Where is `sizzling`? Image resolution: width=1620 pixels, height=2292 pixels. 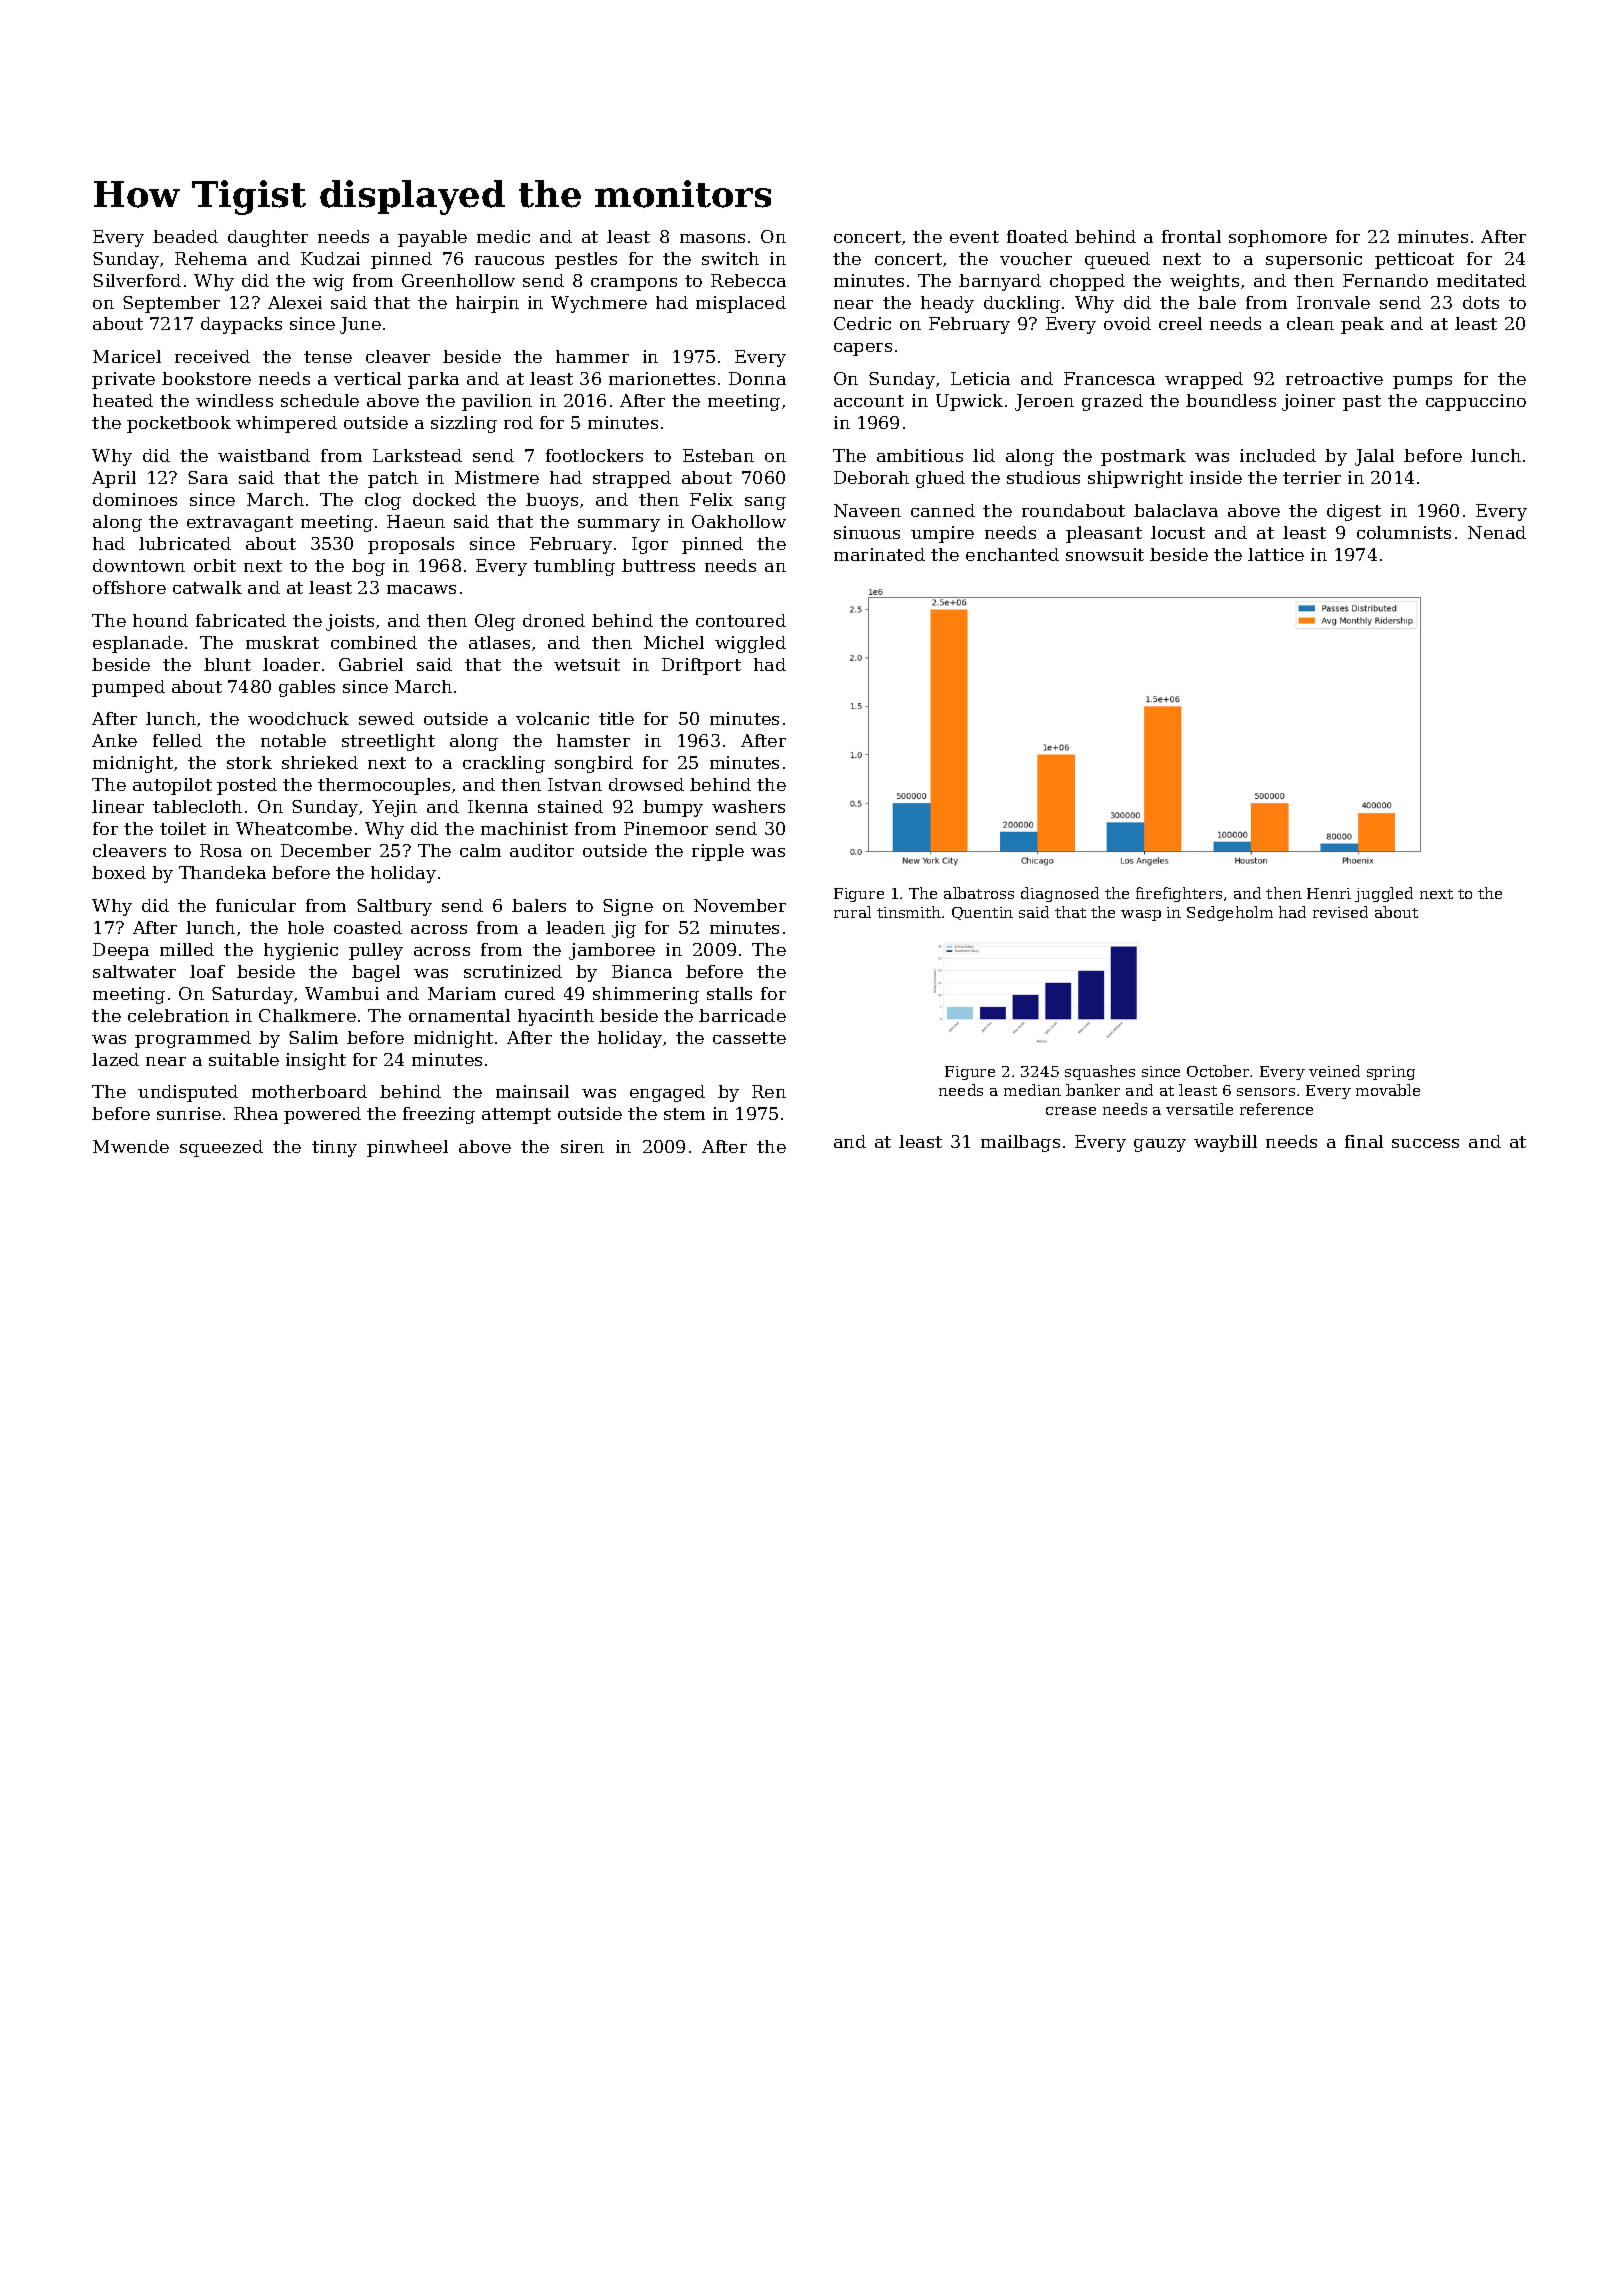 sizzling is located at coordinates (464, 424).
